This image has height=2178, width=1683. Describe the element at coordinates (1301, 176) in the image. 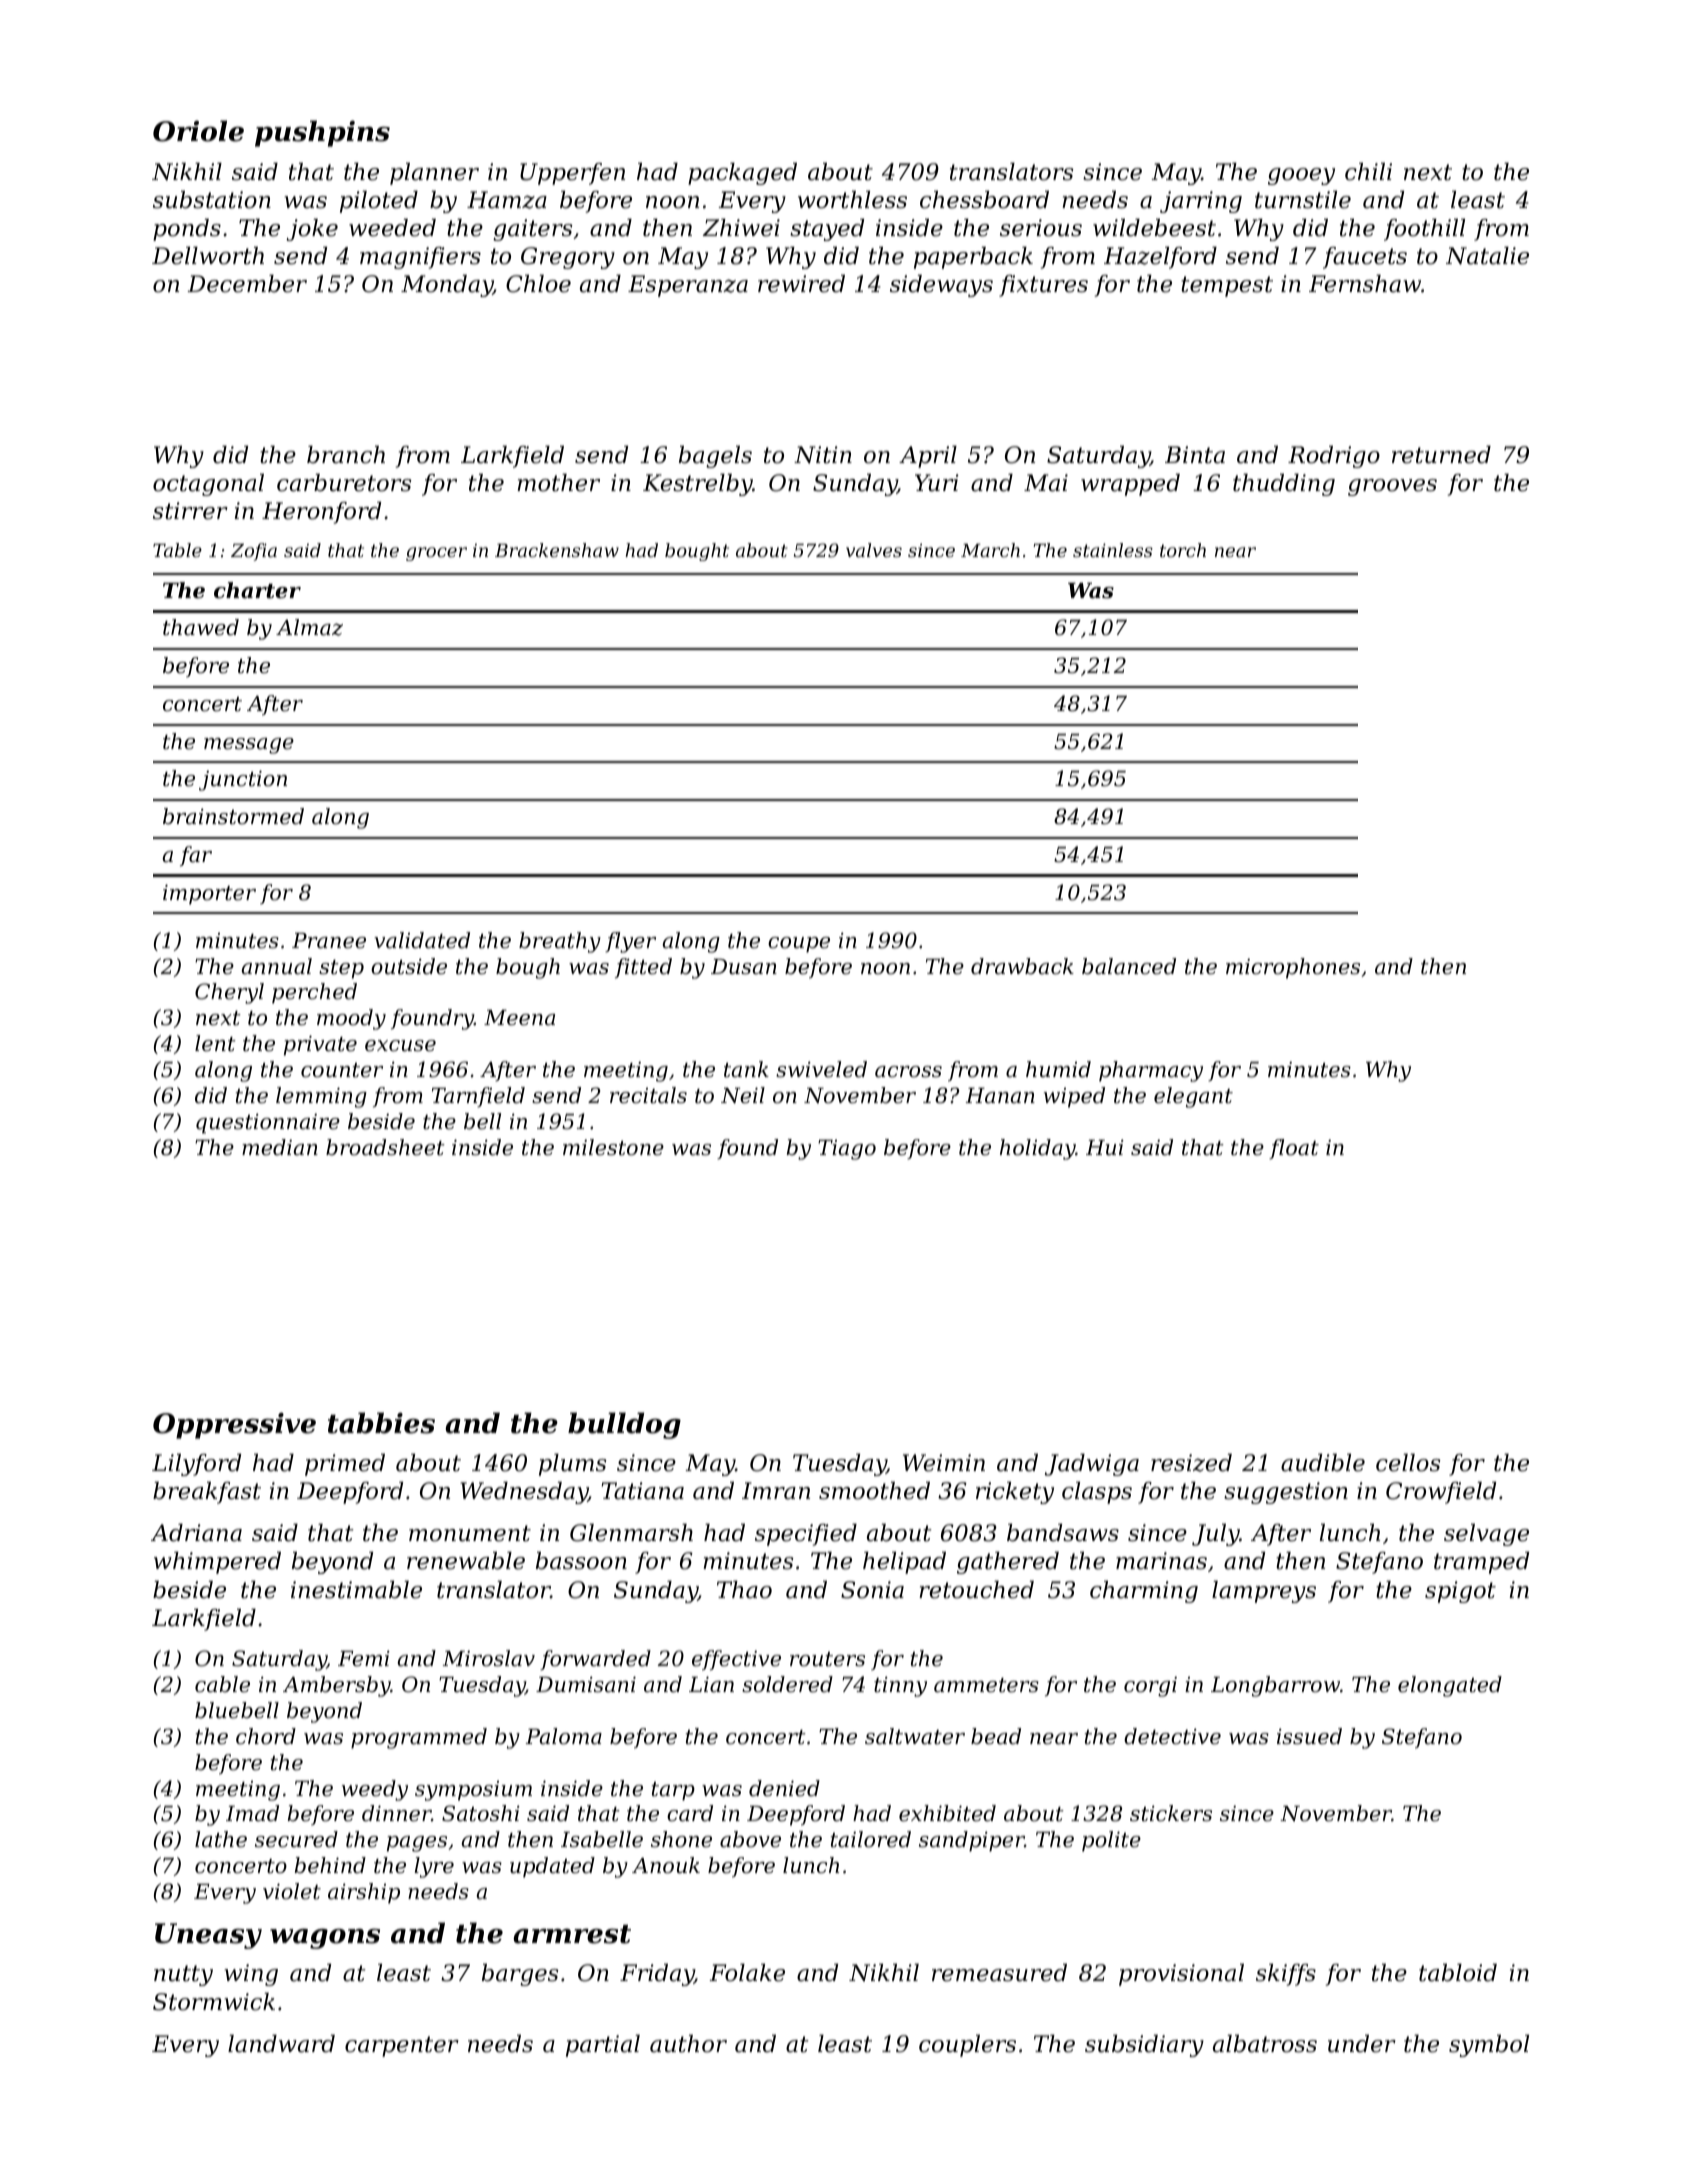

I see `gooey` at that location.
